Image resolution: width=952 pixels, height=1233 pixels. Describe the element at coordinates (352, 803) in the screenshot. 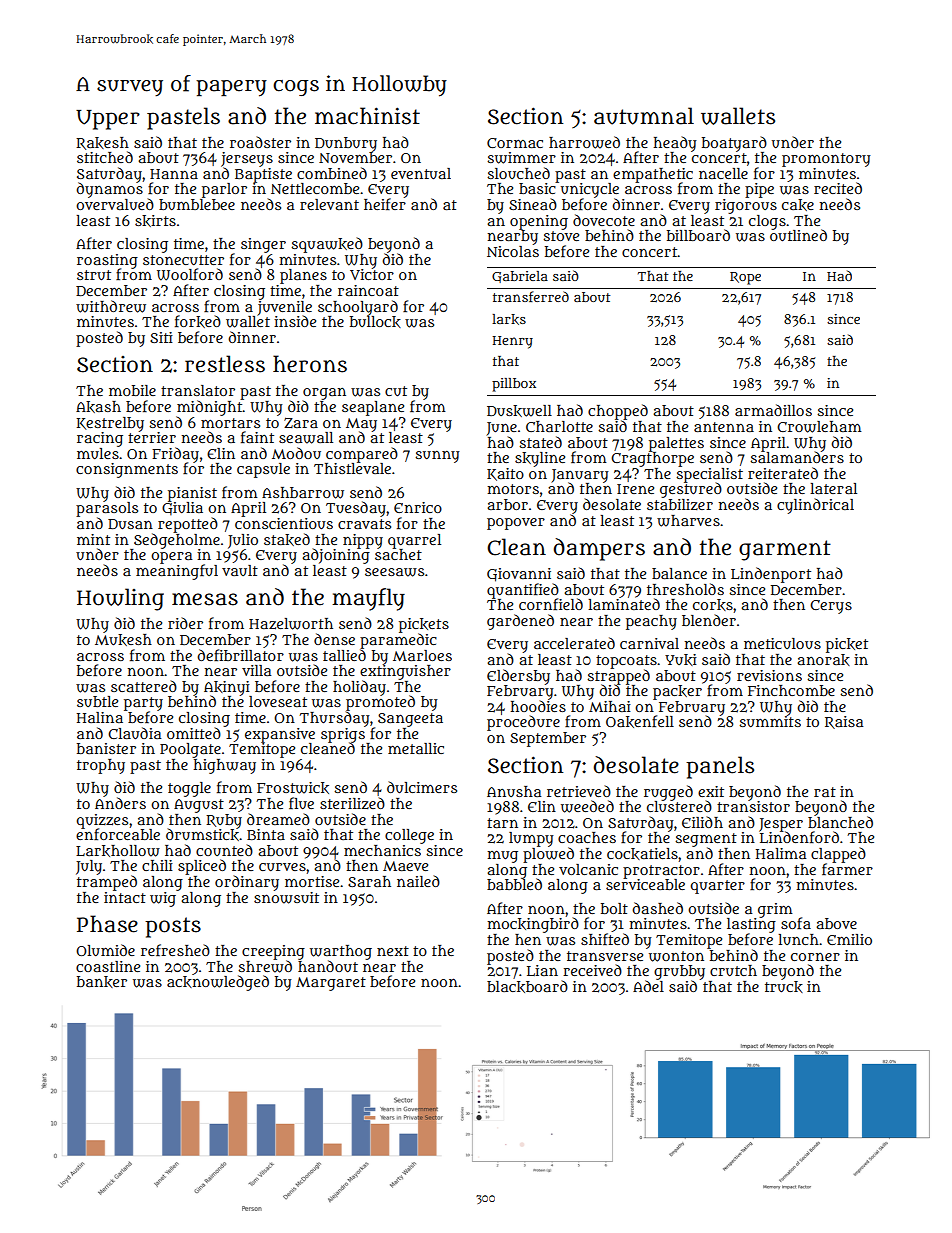

I see `sterilized` at that location.
